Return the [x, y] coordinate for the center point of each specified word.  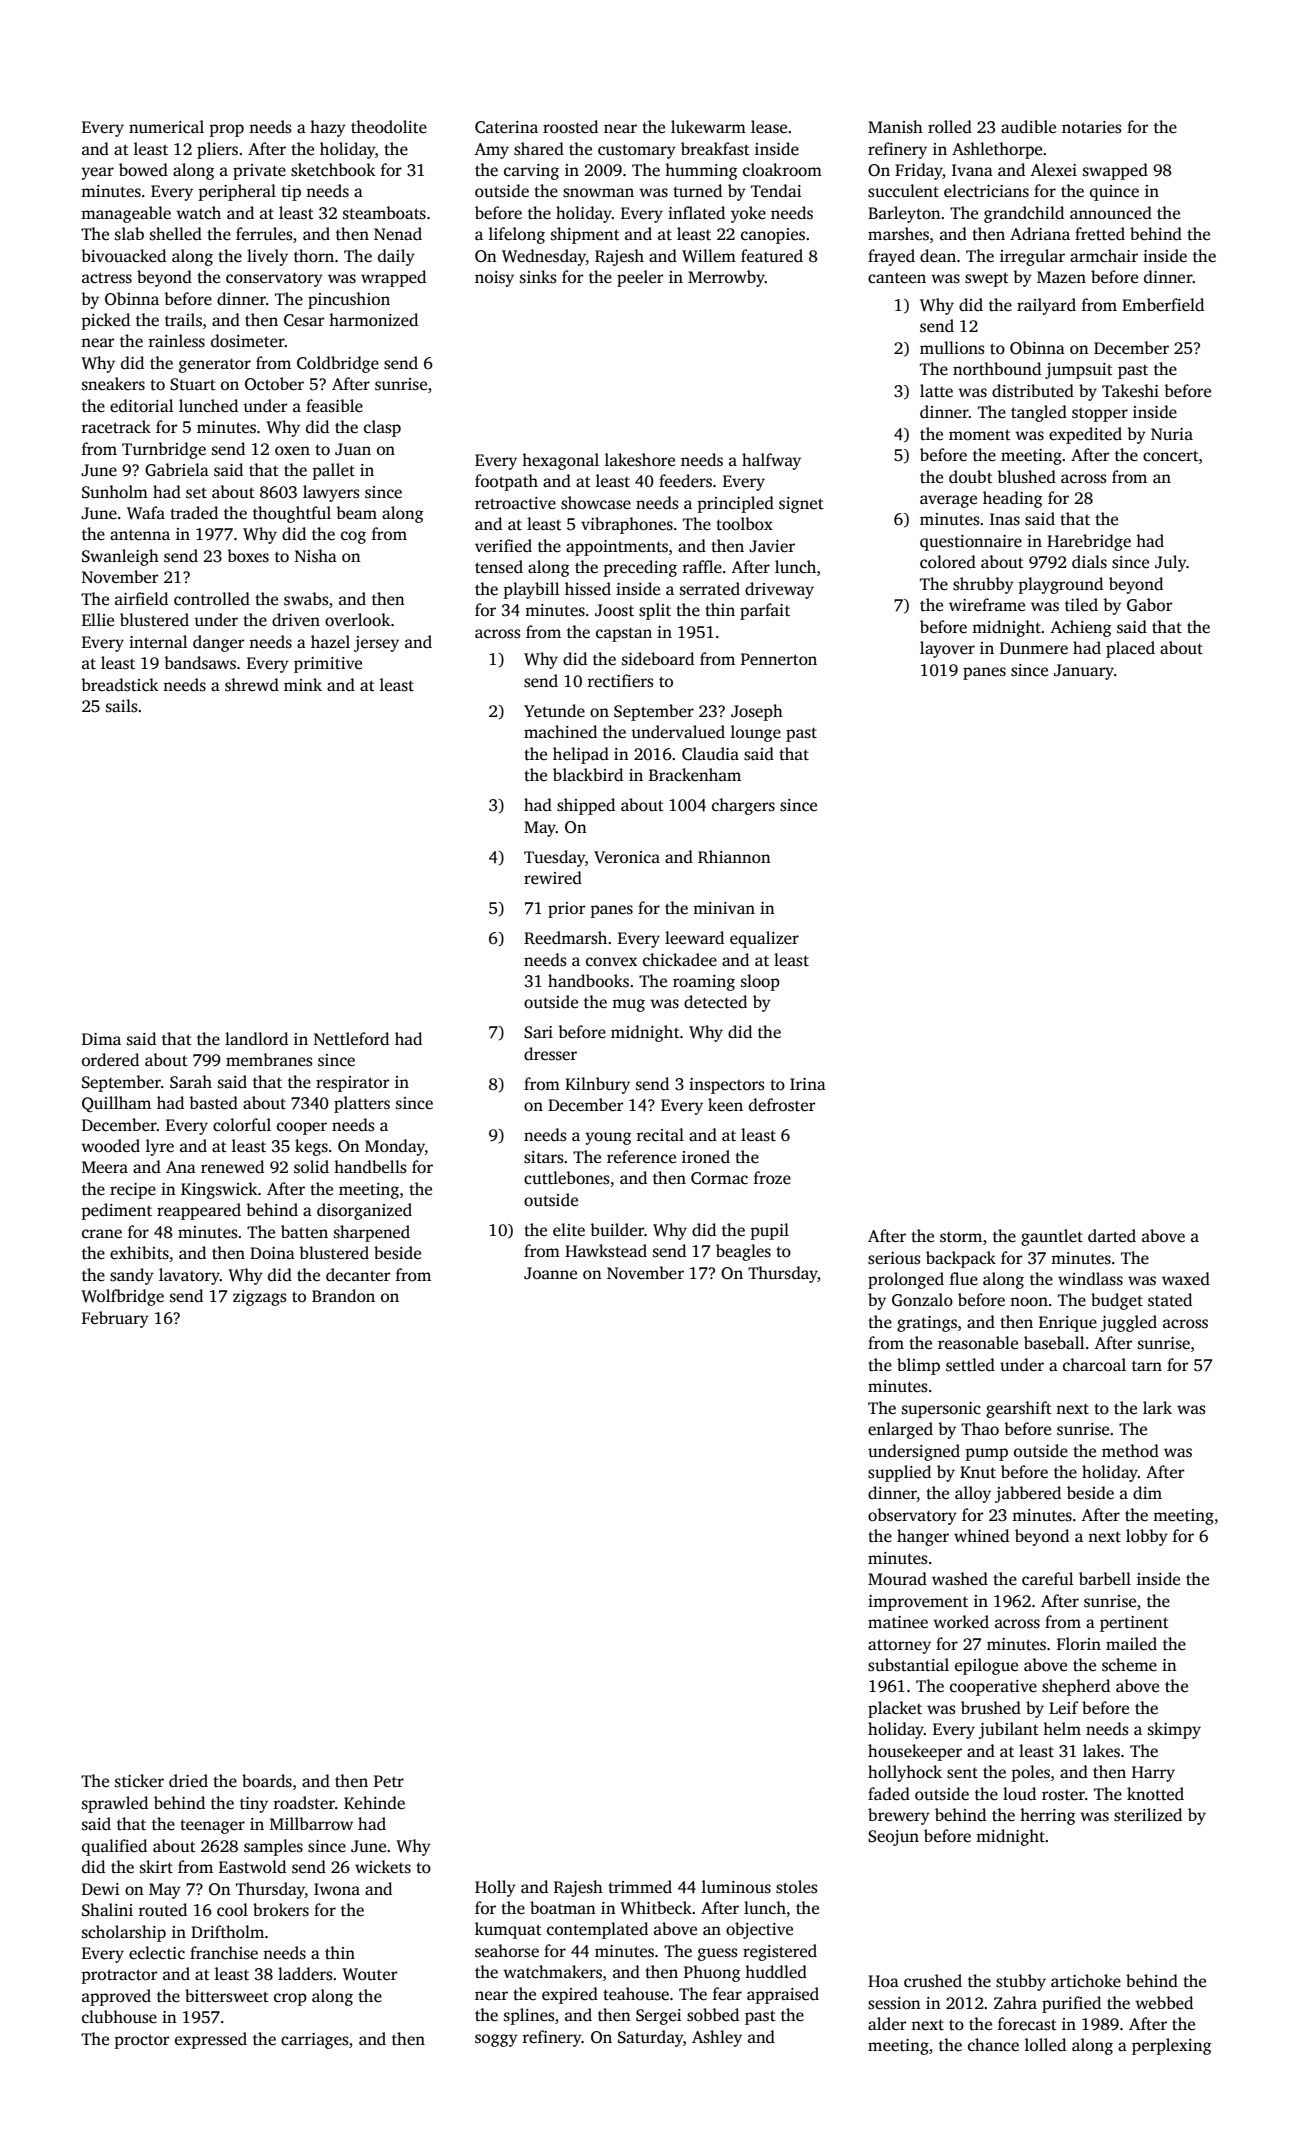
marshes [898, 234]
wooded [110, 1146]
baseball [1054, 1343]
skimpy [1174, 1730]
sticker [139, 1781]
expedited [1085, 435]
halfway [771, 461]
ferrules [264, 234]
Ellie [98, 619]
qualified [114, 1847]
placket [895, 1709]
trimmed [640, 1887]
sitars [544, 1157]
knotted [1155, 1794]
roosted [570, 127]
